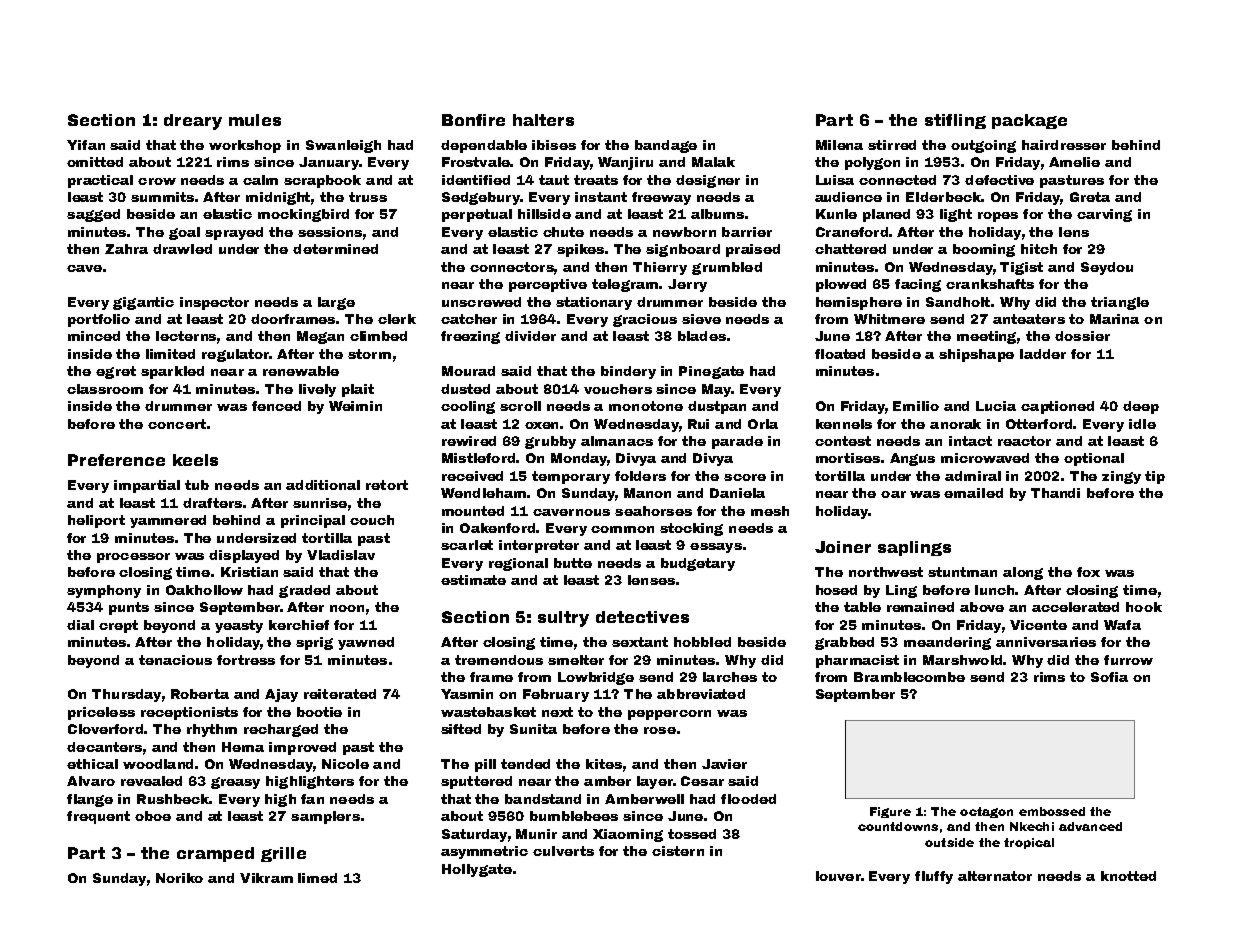 This screenshot has width=1233, height=952. Describe the element at coordinates (717, 407) in the screenshot. I see `dustpan` at that location.
